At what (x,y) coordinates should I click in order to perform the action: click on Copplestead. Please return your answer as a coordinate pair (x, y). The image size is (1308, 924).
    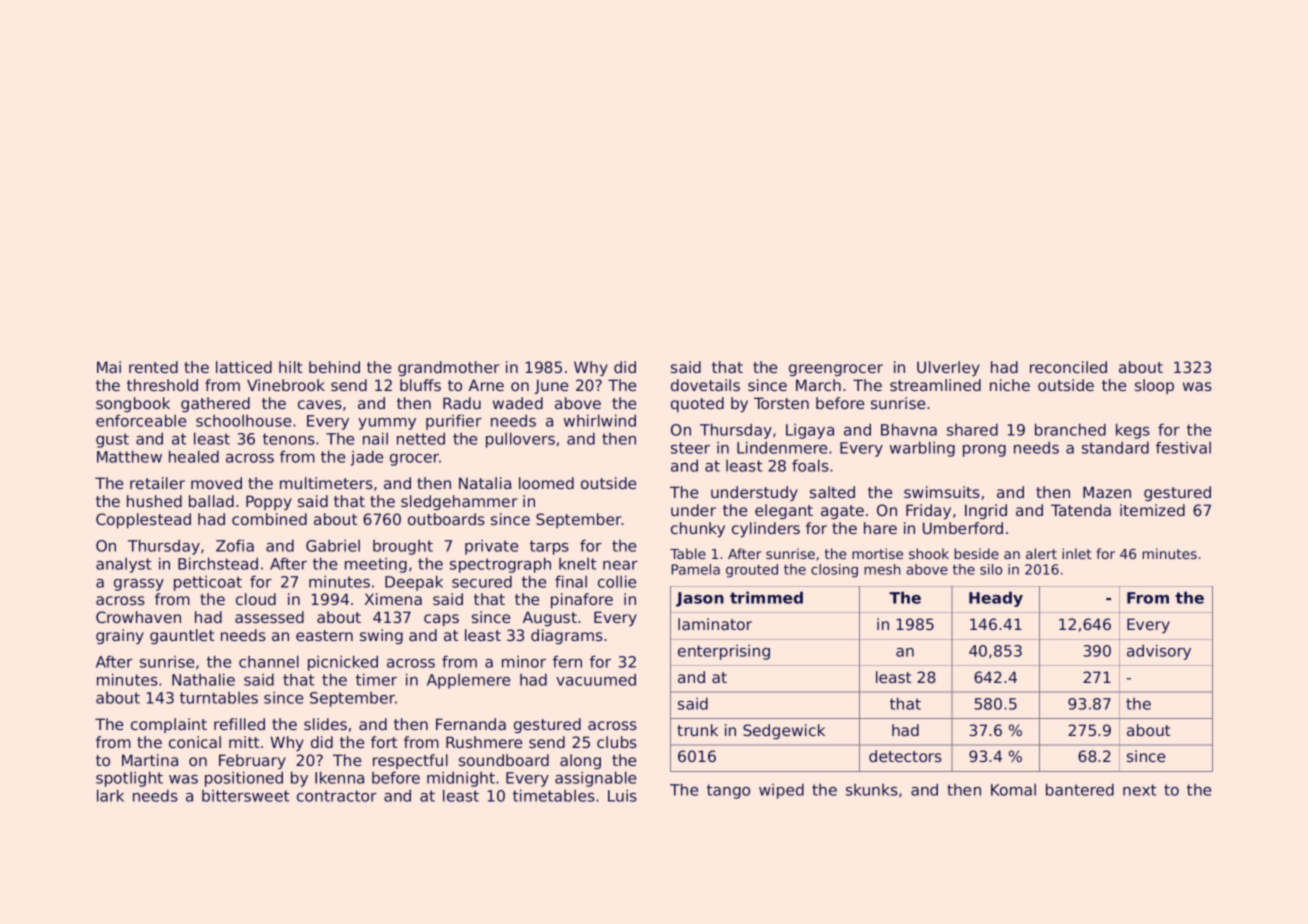
    Looking at the image, I should click on (143, 520).
